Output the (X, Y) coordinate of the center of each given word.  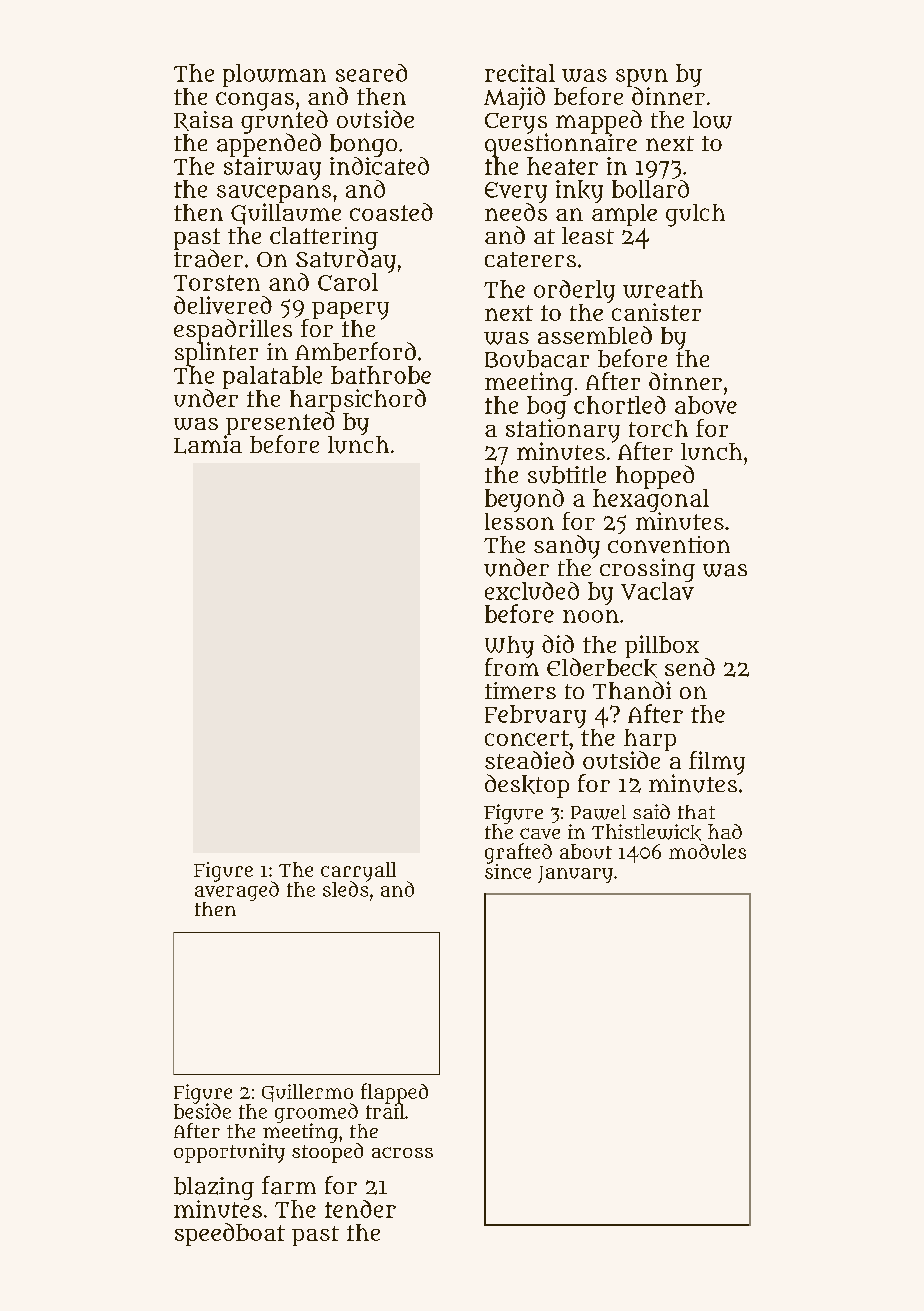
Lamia (208, 444)
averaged (237, 891)
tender (360, 1209)
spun (642, 78)
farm (289, 1185)
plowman (274, 75)
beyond (524, 500)
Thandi (632, 690)
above (706, 405)
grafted (518, 853)
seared (371, 73)
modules (707, 851)
